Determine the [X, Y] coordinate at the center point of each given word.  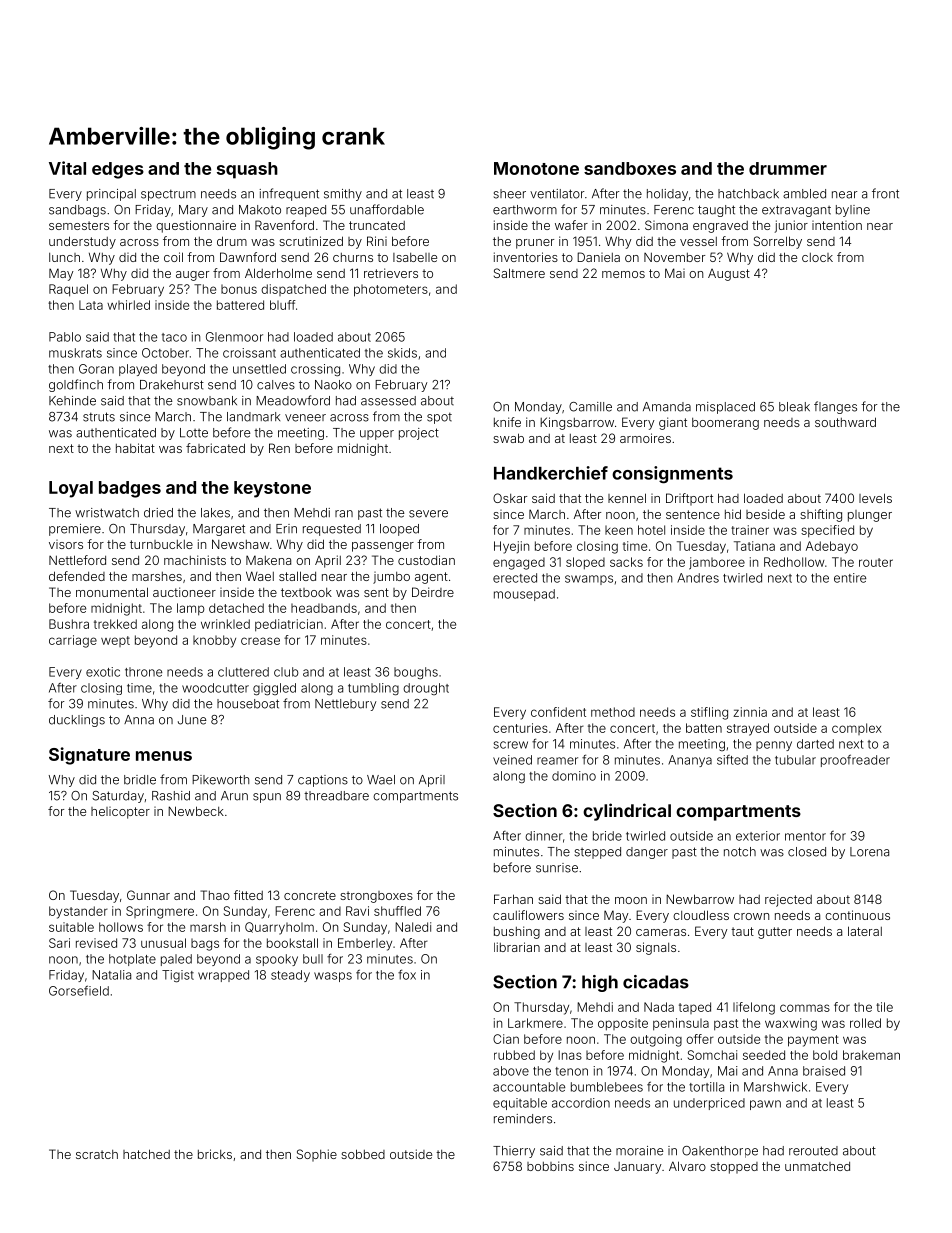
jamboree [717, 563]
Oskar [510, 498]
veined [512, 760]
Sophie [317, 1155]
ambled [804, 194]
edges [118, 170]
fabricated [215, 448]
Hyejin [511, 547]
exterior [758, 836]
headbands [324, 608]
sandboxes [630, 168]
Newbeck [196, 811]
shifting [821, 515]
